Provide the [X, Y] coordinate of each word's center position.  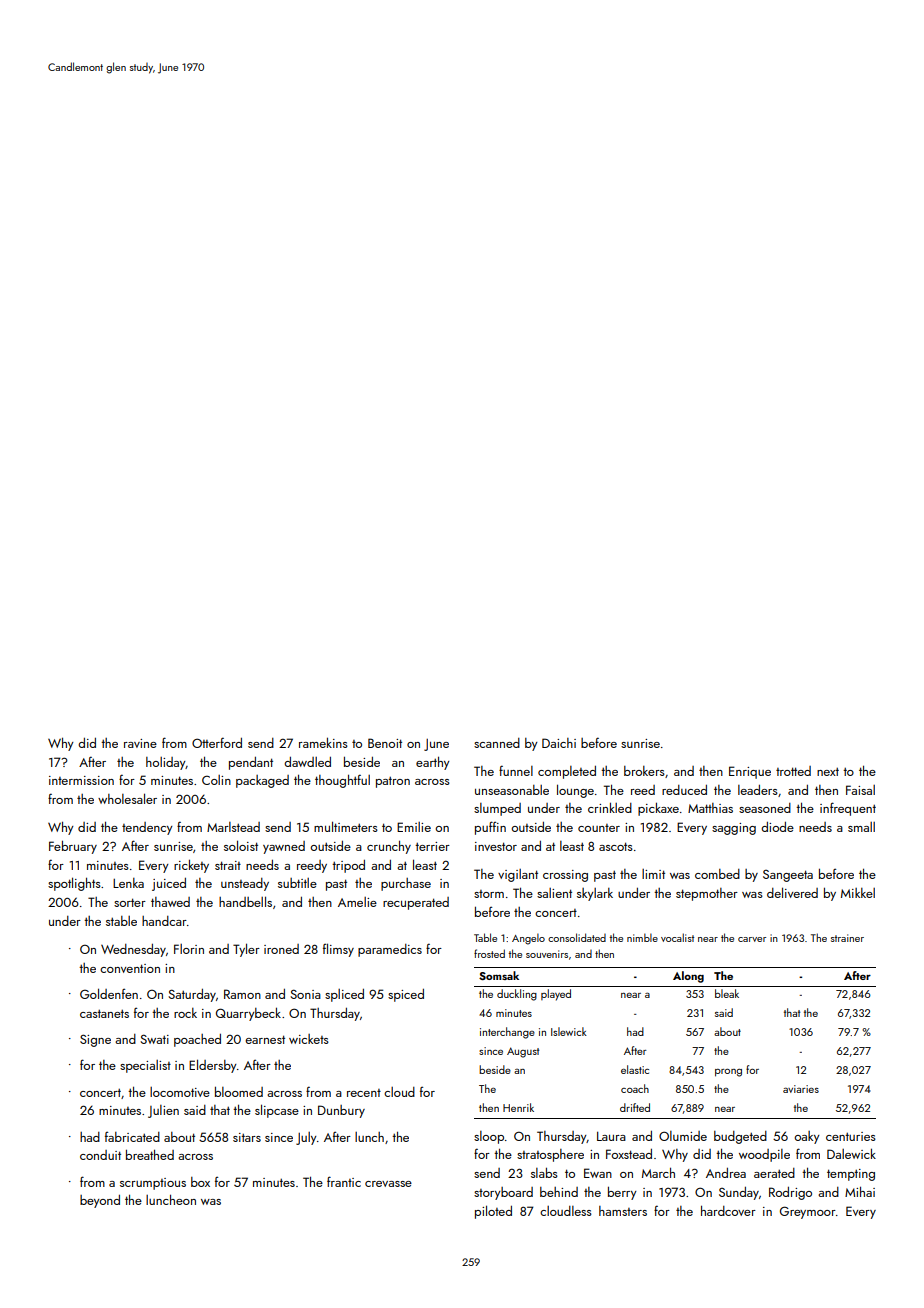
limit [653, 874]
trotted [793, 771]
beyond [100, 1201]
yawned [284, 847]
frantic [344, 1181]
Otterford [217, 742]
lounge [575, 791]
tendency [147, 828]
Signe [95, 1040]
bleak [727, 993]
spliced [344, 995]
